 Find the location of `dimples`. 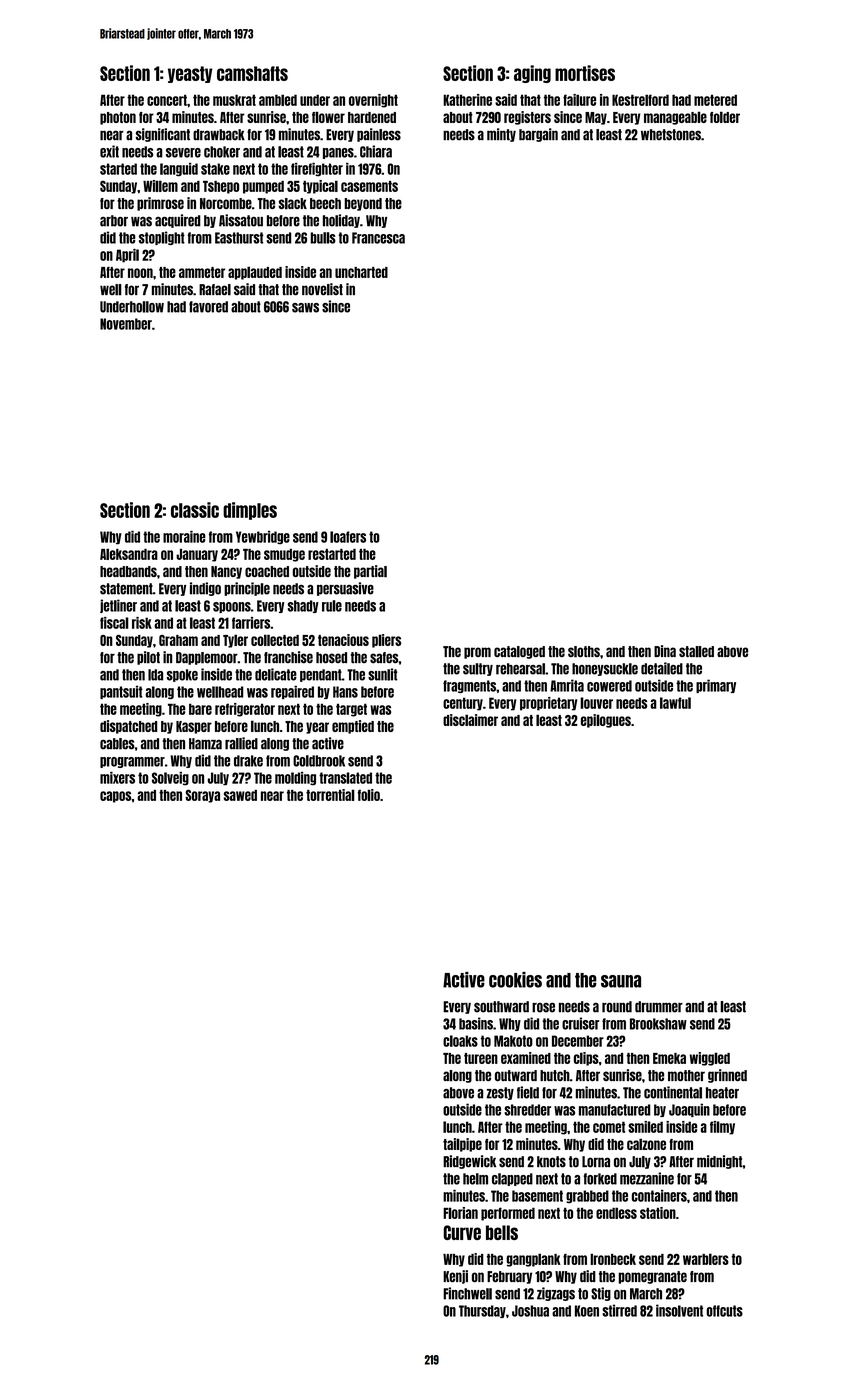

dimples is located at coordinates (250, 511).
